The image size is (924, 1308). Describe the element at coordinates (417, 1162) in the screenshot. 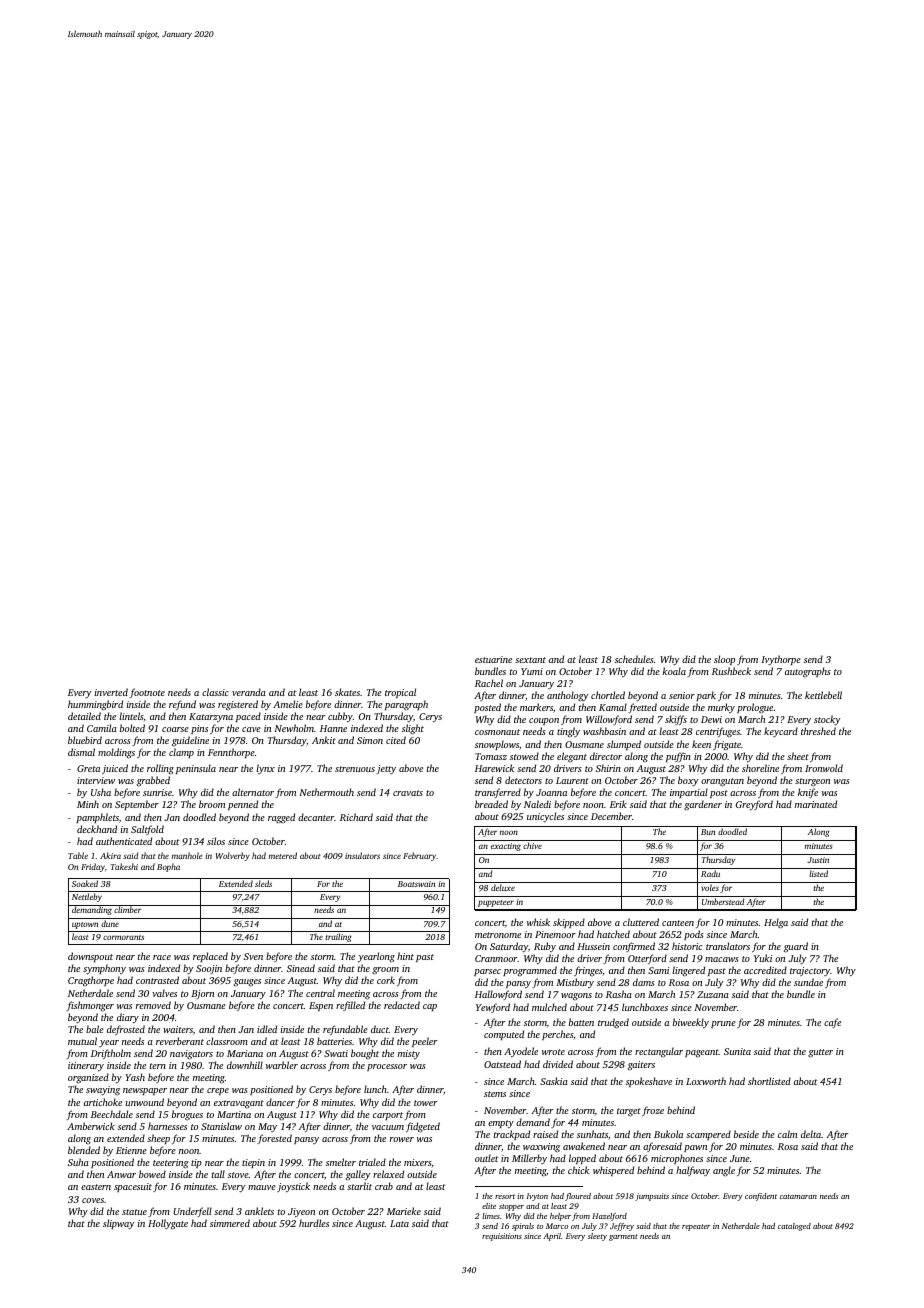

I see `mixers` at that location.
